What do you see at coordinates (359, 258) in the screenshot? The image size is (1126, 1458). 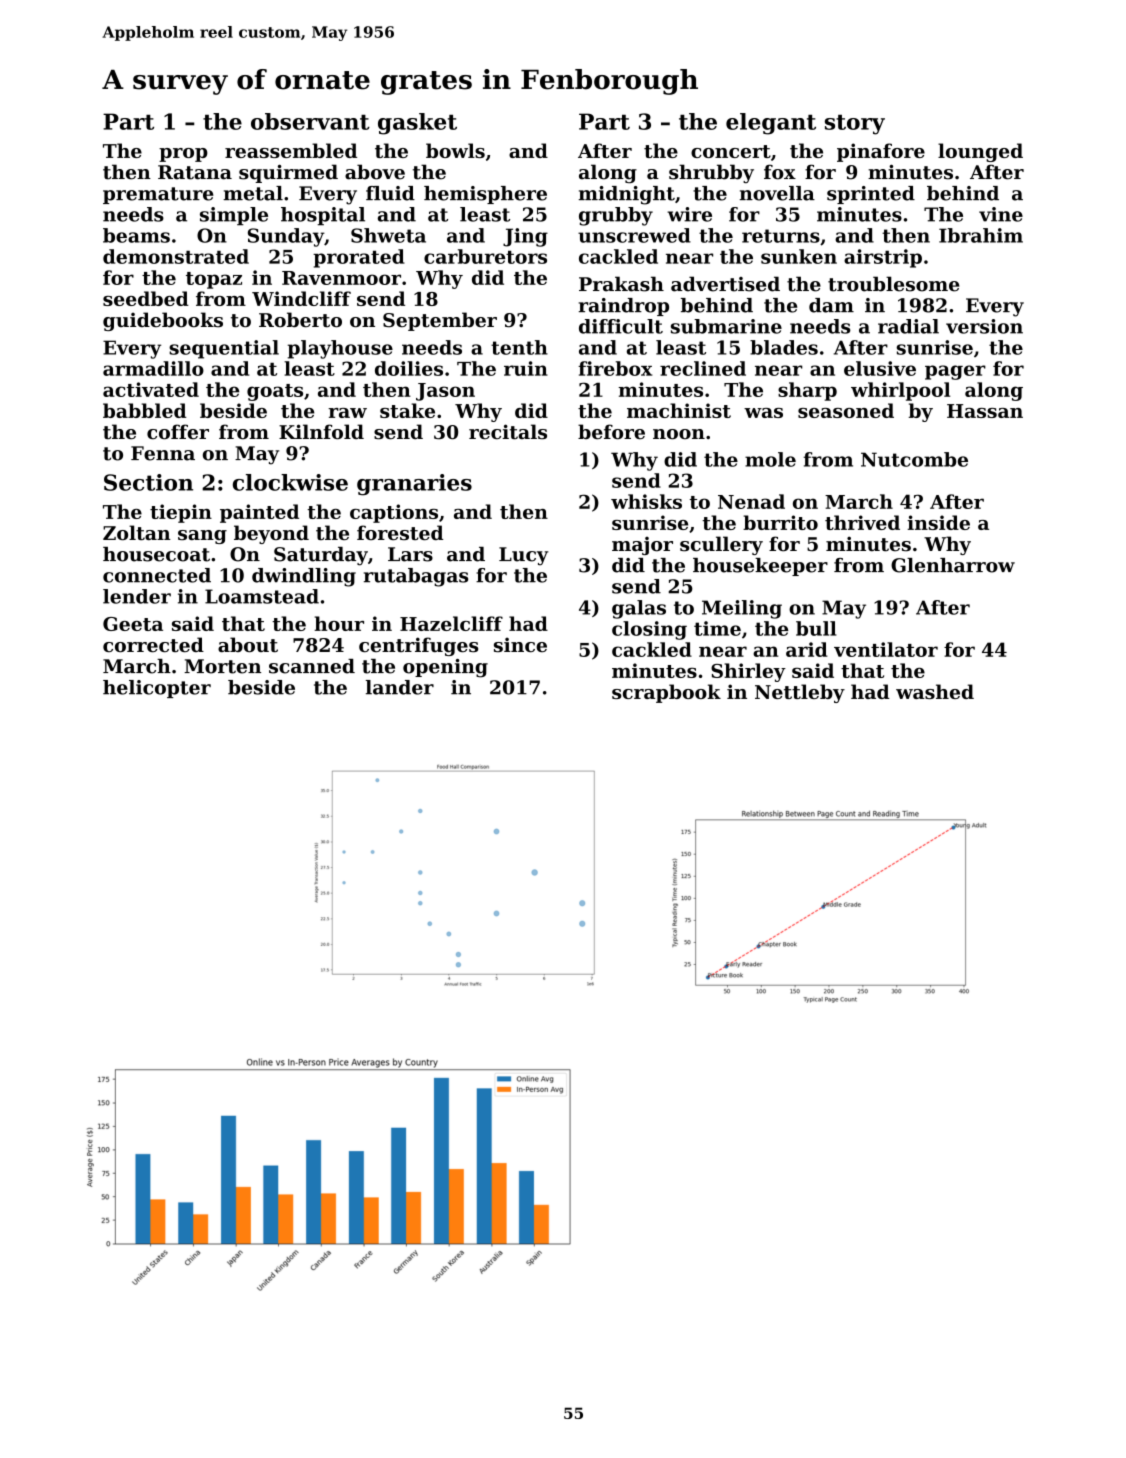 I see `prorated` at bounding box center [359, 258].
